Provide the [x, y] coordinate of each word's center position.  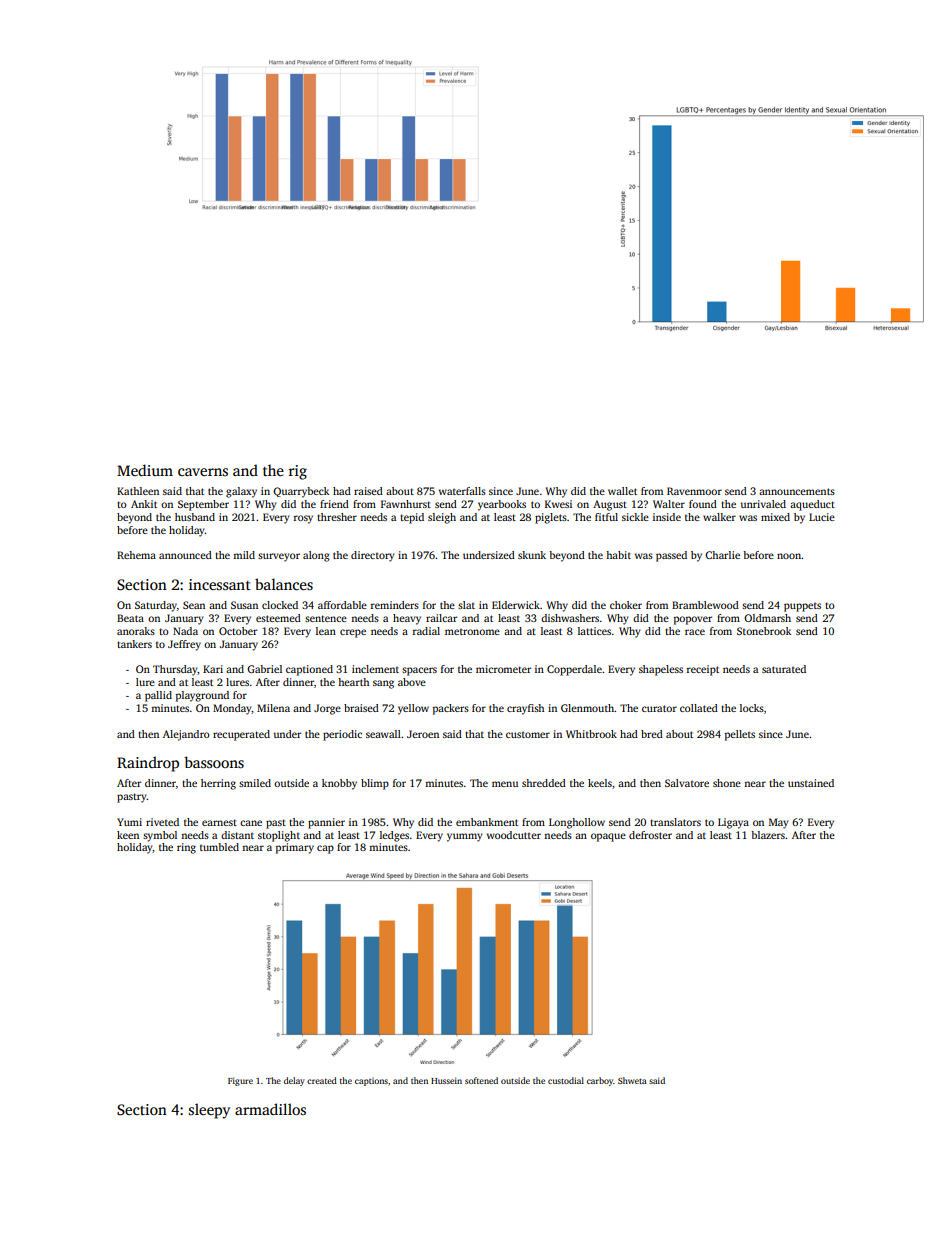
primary [295, 848]
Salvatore [687, 783]
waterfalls [462, 491]
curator [659, 708]
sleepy [209, 1111]
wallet [622, 491]
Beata [130, 618]
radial [426, 631]
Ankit [144, 504]
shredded [544, 783]
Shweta [632, 1080]
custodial [566, 1080]
